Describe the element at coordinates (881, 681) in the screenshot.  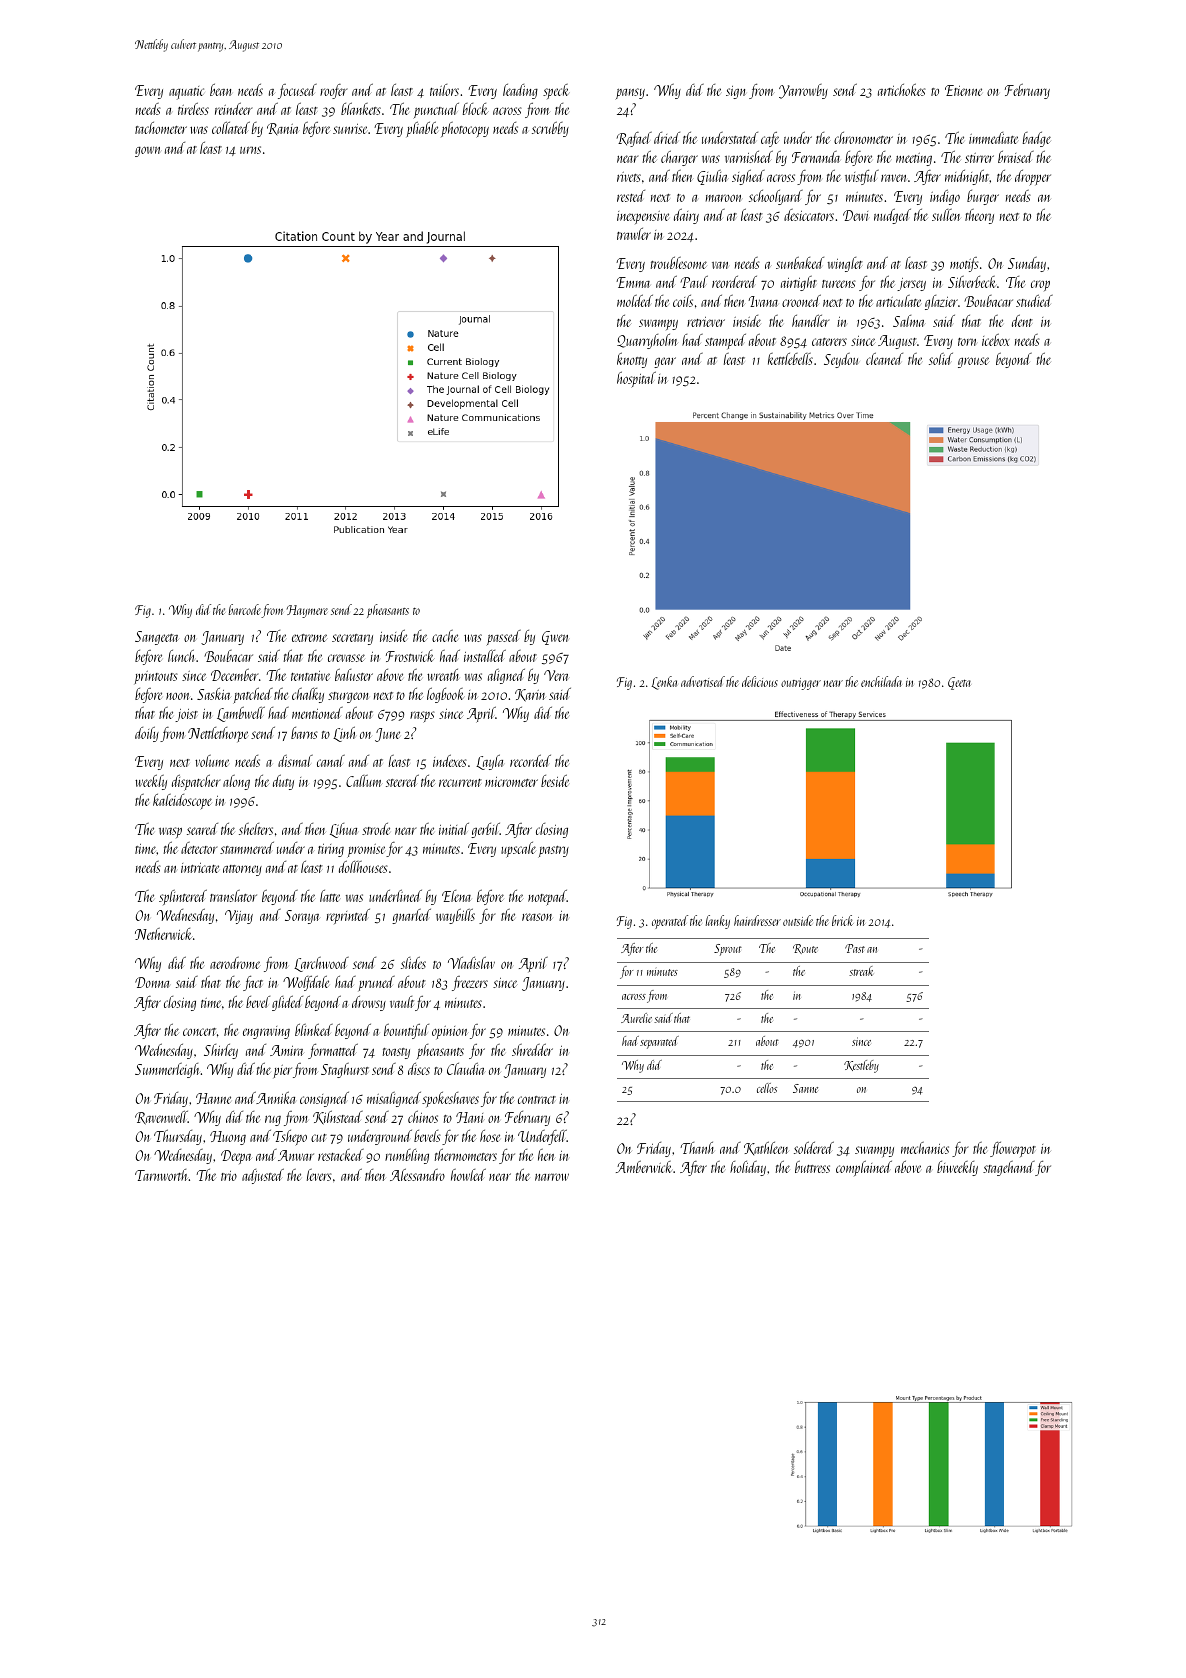
I see `enchilada` at that location.
